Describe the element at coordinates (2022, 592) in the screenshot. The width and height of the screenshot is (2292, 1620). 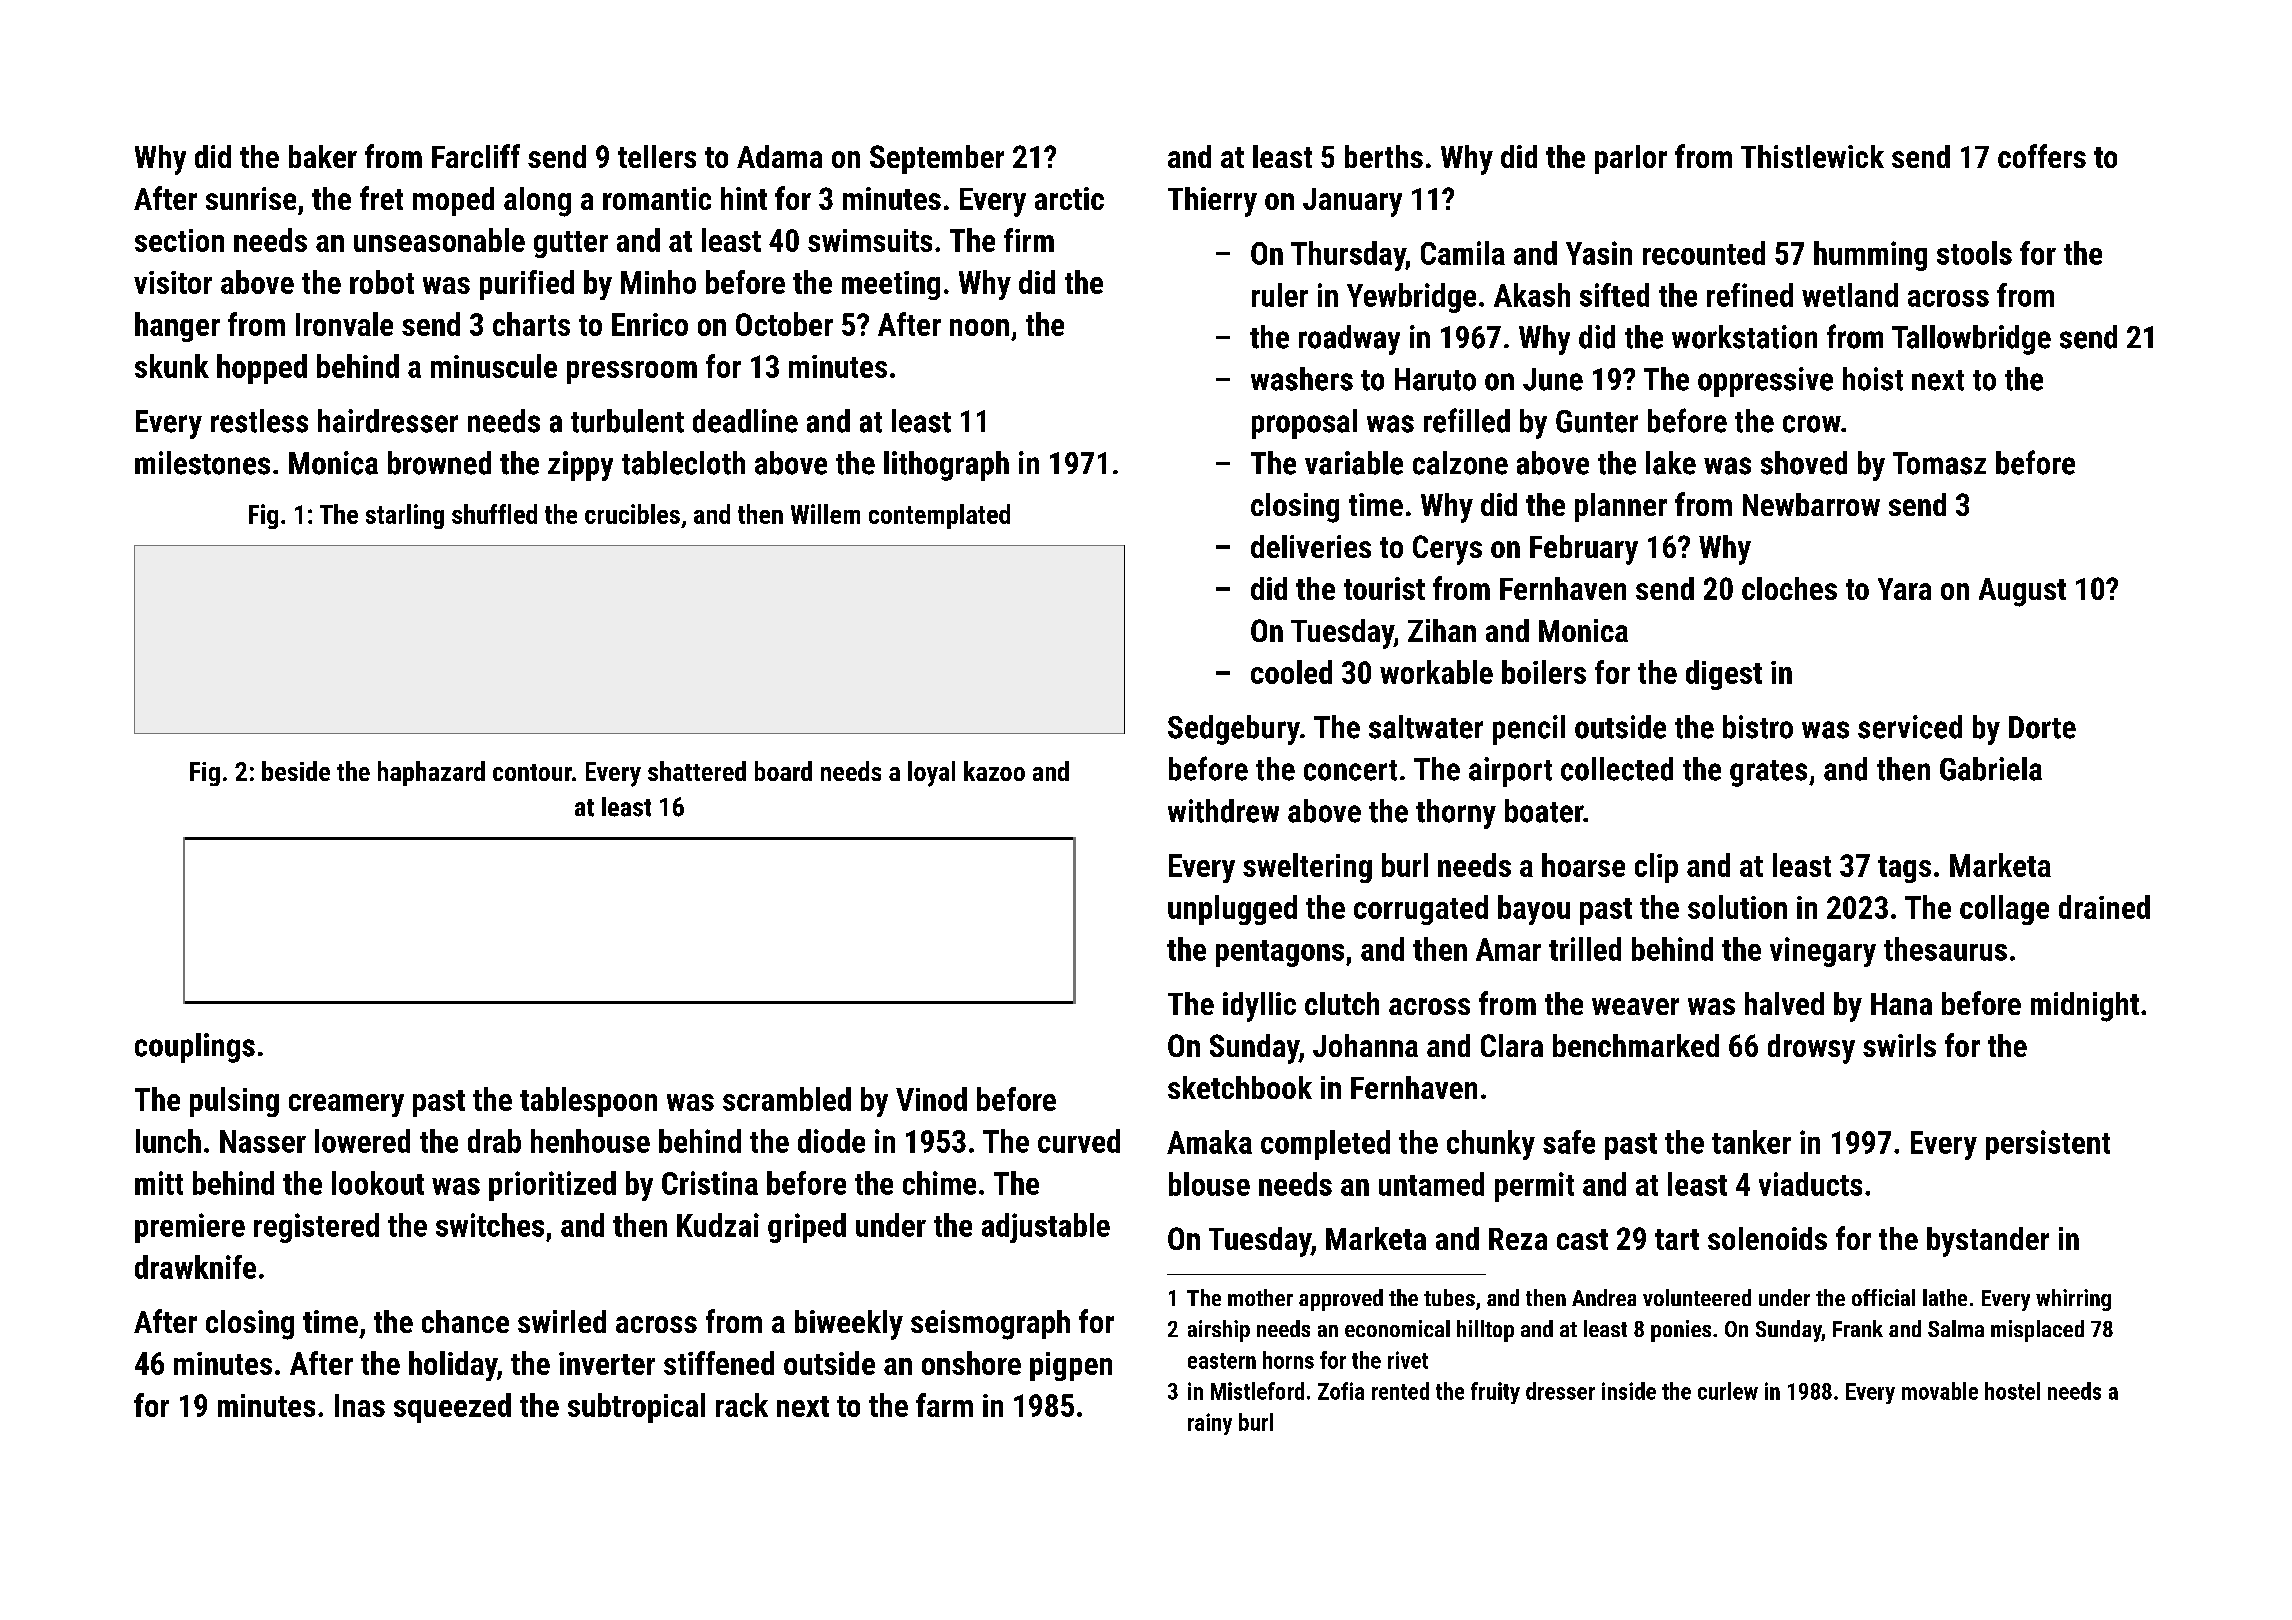
I see `August` at that location.
